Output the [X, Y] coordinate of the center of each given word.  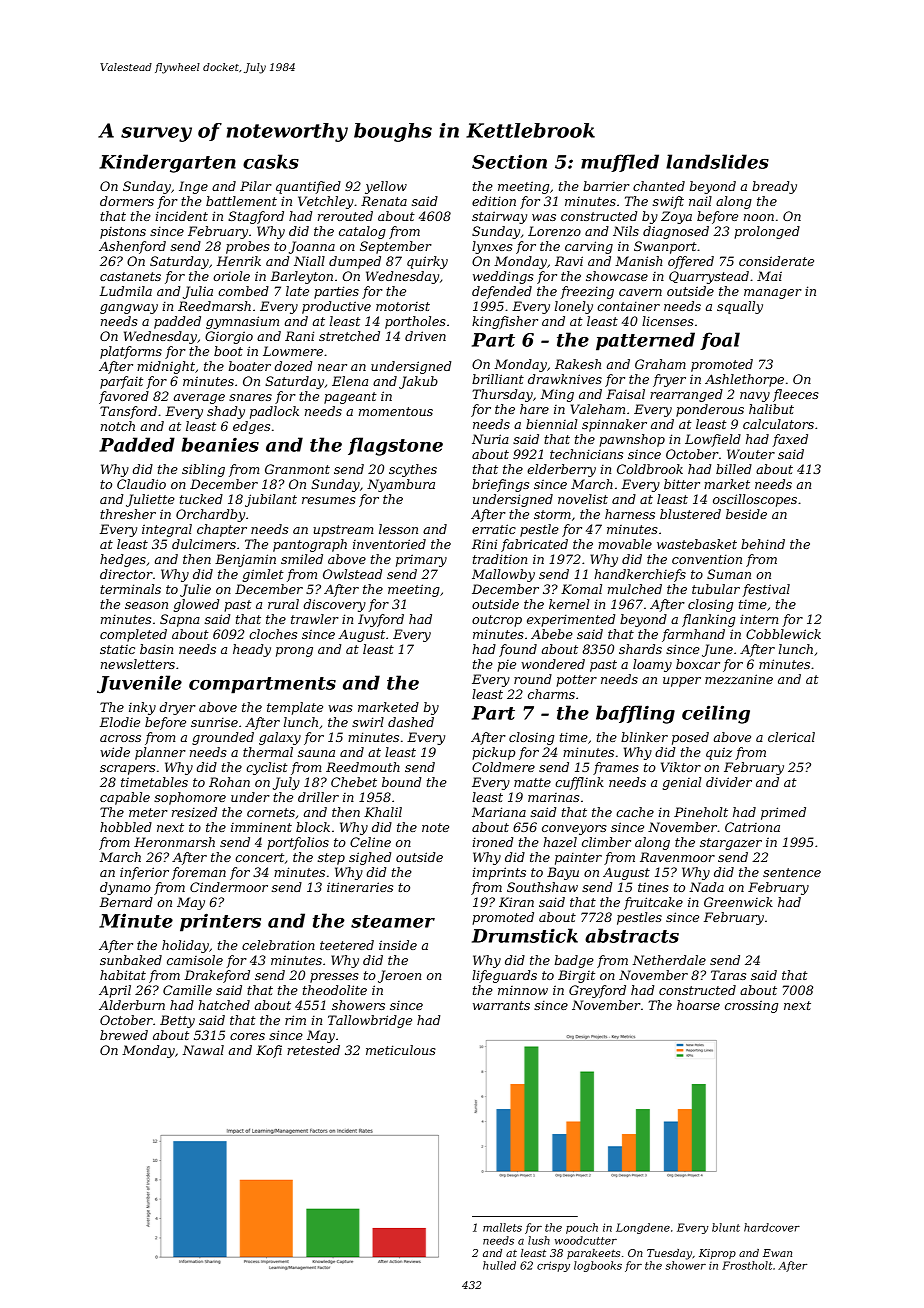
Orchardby [210, 515]
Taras [728, 975]
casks [271, 161]
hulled [499, 1265]
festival [766, 590]
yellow [386, 187]
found [518, 650]
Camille [187, 990]
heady [252, 650]
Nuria [490, 439]
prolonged [767, 232]
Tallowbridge [370, 1021]
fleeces [796, 395]
